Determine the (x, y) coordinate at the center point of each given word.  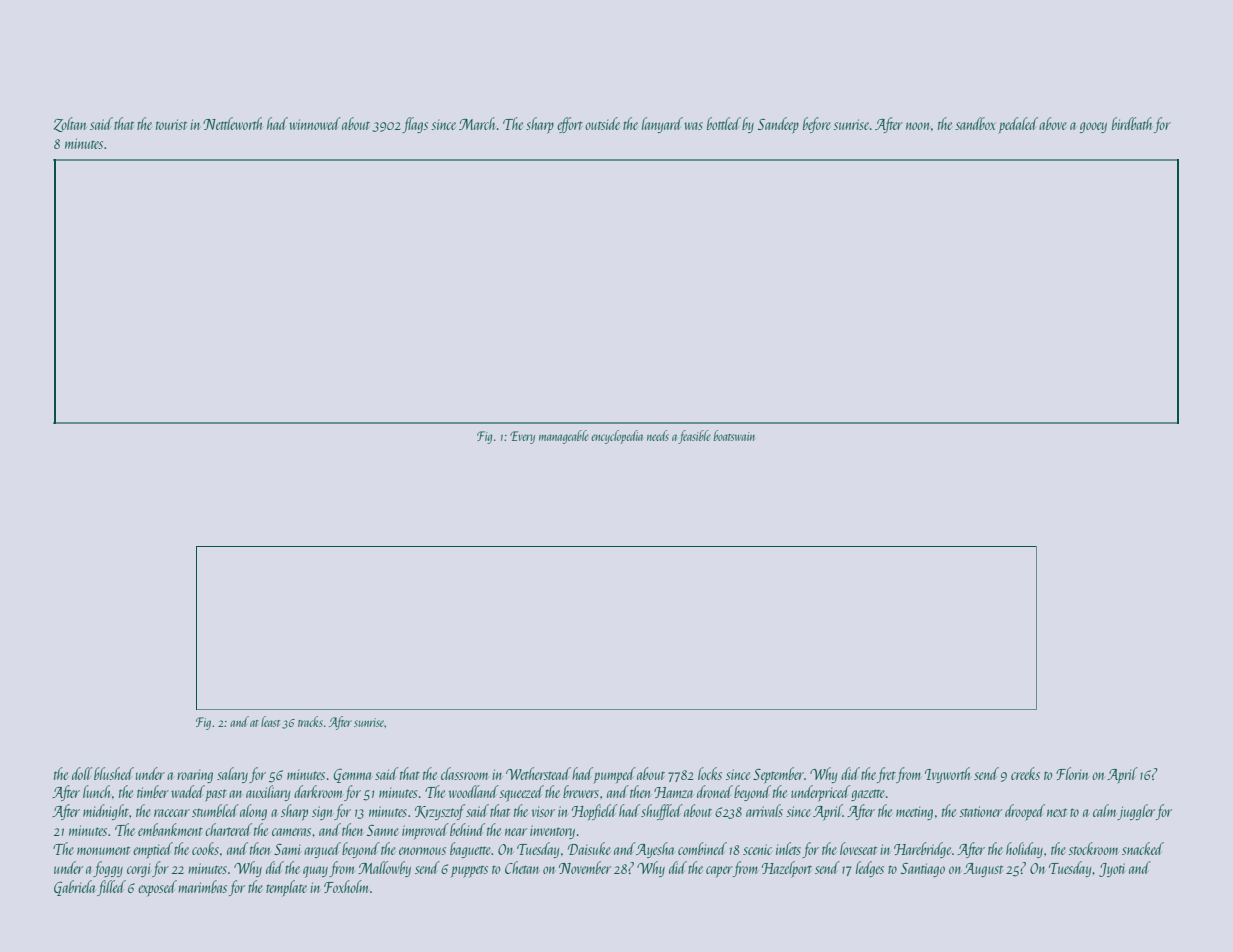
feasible (694, 437)
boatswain (734, 435)
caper (719, 871)
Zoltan (70, 124)
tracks (310, 721)
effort (570, 125)
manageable (564, 437)
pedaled (1018, 125)
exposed (157, 888)
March (477, 123)
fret (886, 775)
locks (710, 773)
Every (522, 437)
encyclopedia (617, 437)
